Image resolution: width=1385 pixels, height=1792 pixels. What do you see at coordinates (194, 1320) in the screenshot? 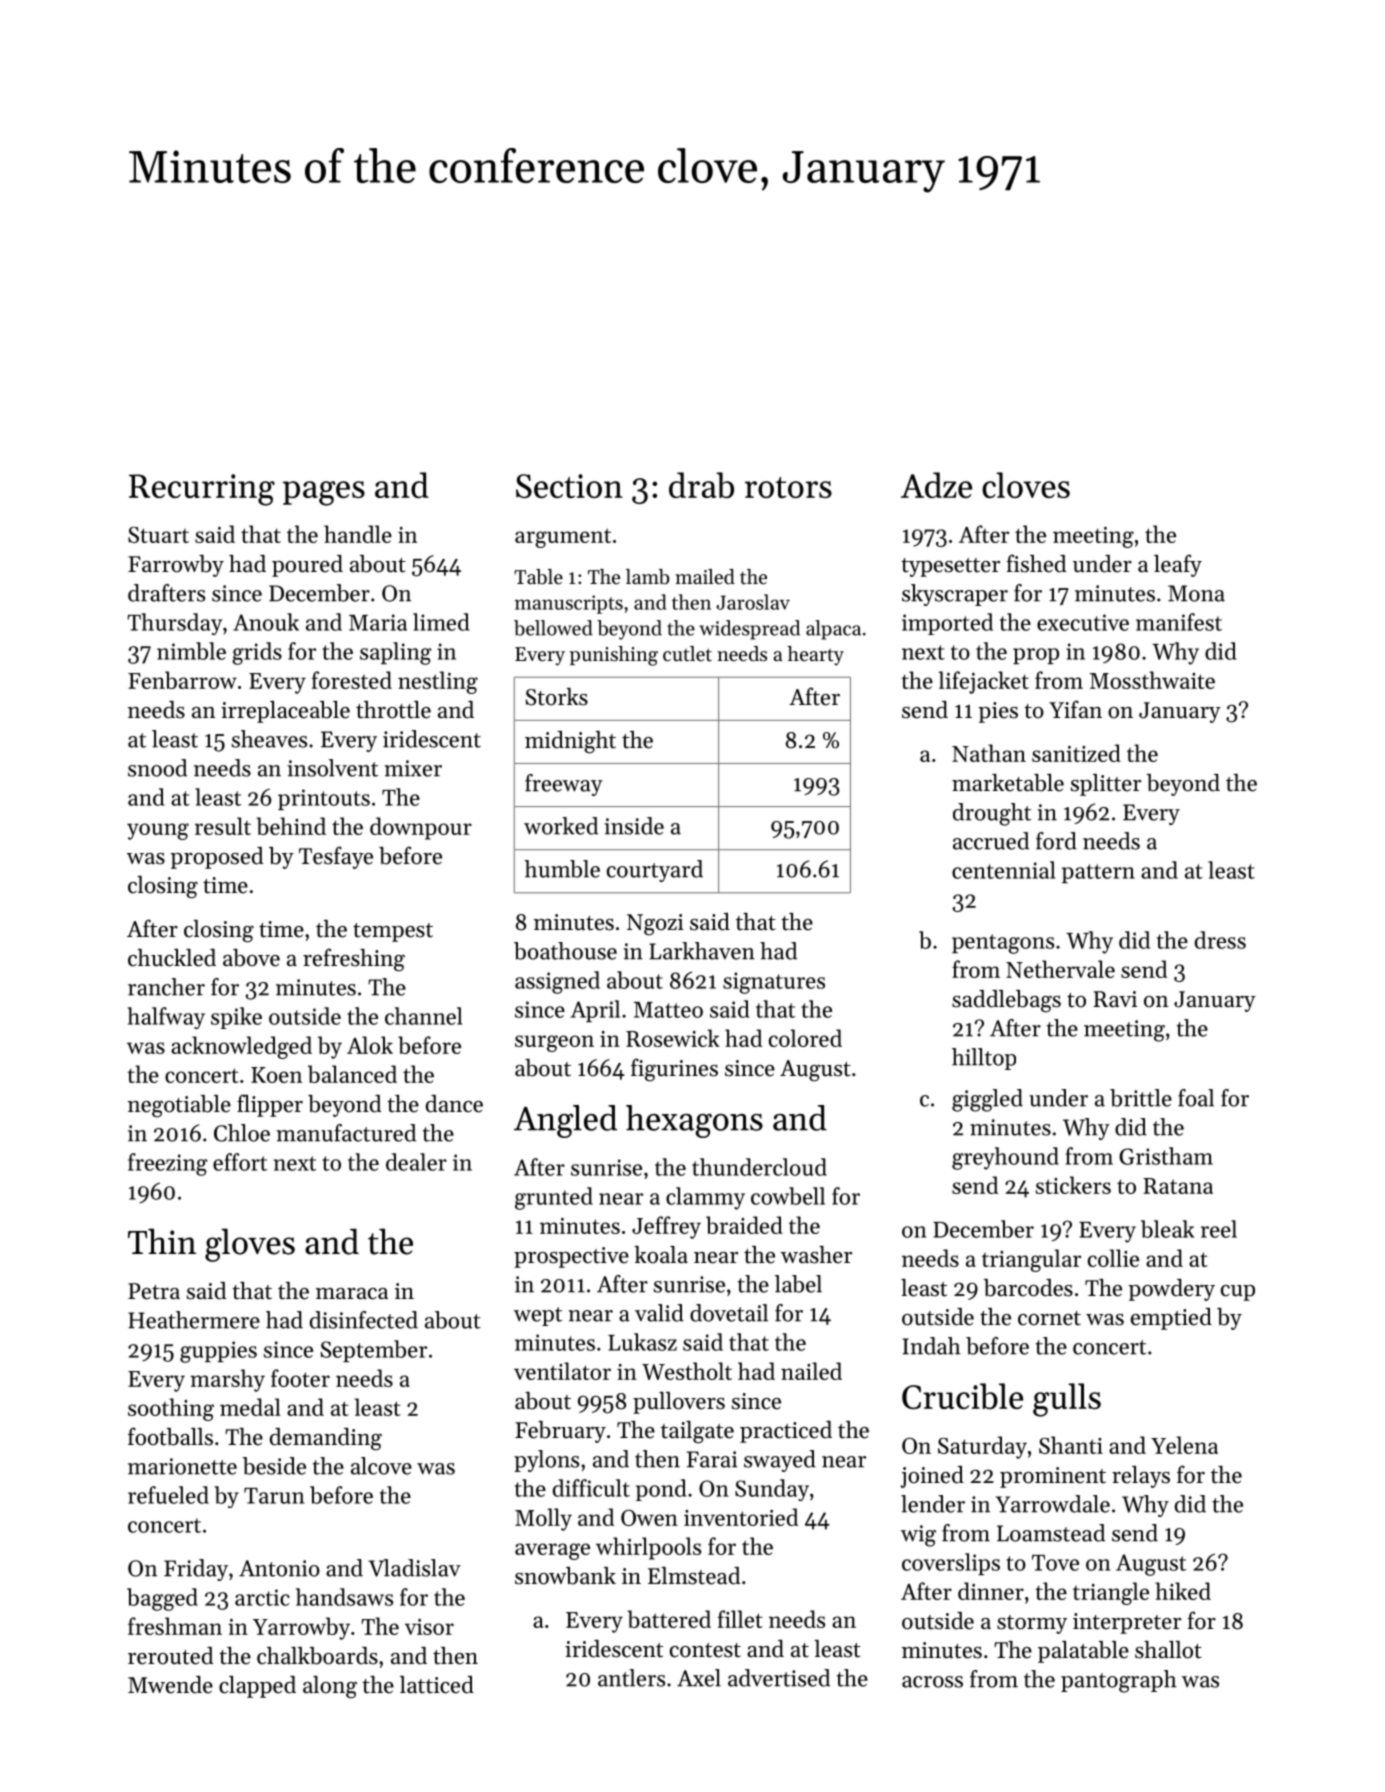
I see `Heathermere` at bounding box center [194, 1320].
